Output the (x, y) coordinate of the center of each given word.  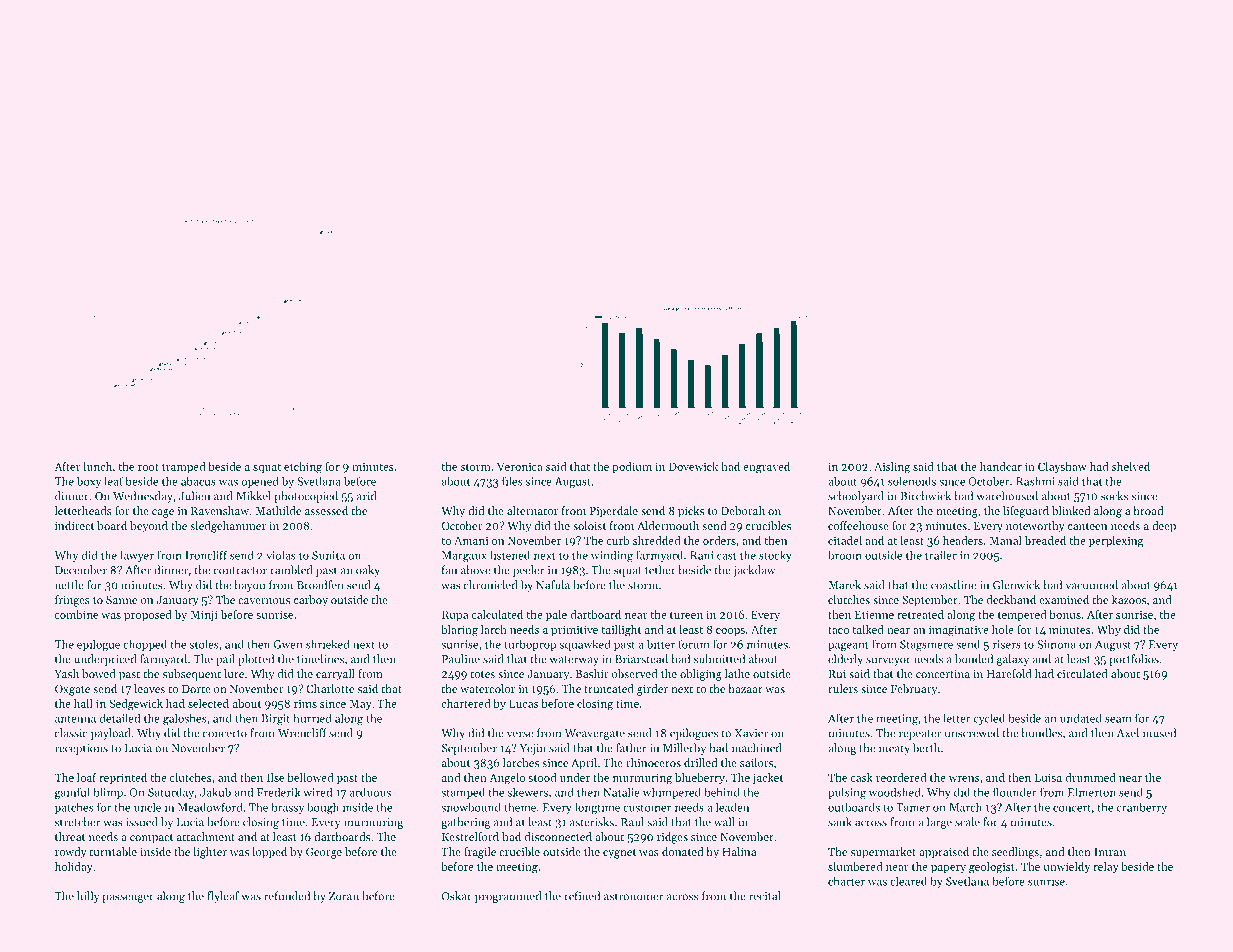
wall (724, 822)
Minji (204, 616)
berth (926, 748)
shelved (1131, 466)
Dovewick (693, 466)
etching (303, 468)
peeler (528, 571)
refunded (287, 896)
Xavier (751, 733)
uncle (147, 807)
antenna (75, 719)
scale (967, 822)
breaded (1045, 540)
